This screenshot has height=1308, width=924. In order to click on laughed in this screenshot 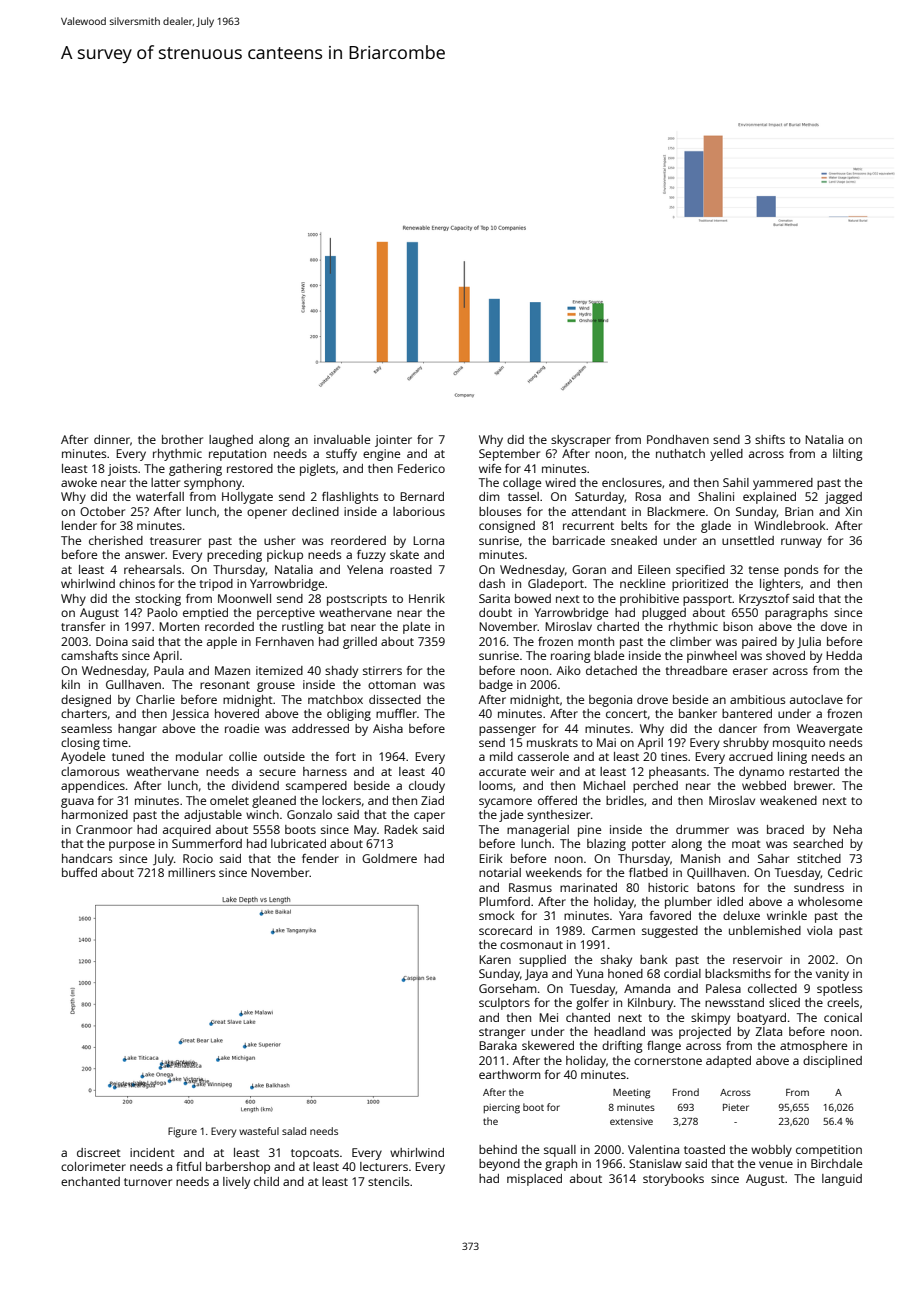, I will do `click(231, 441)`.
